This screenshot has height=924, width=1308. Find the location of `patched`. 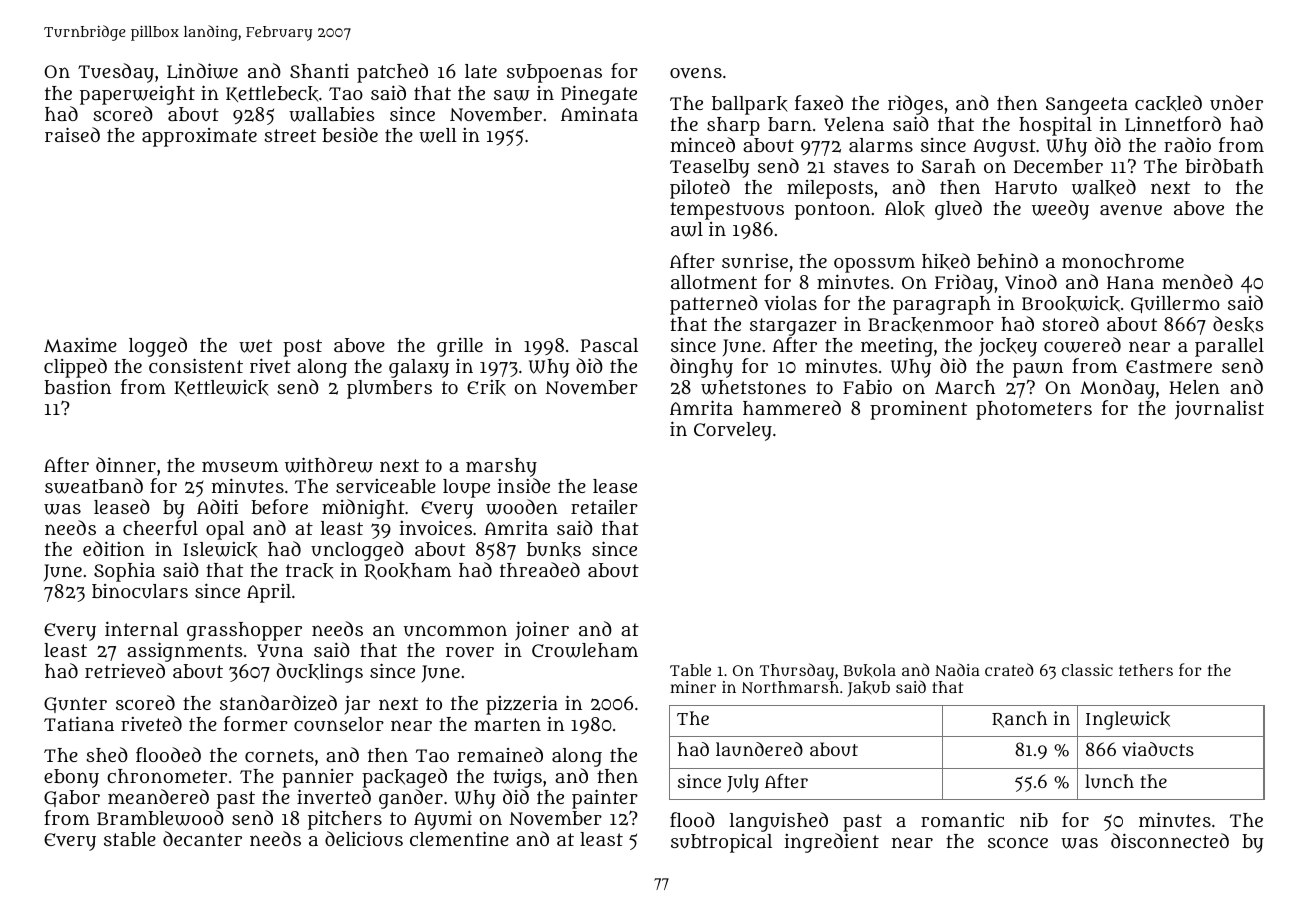

patched is located at coordinates (392, 73).
